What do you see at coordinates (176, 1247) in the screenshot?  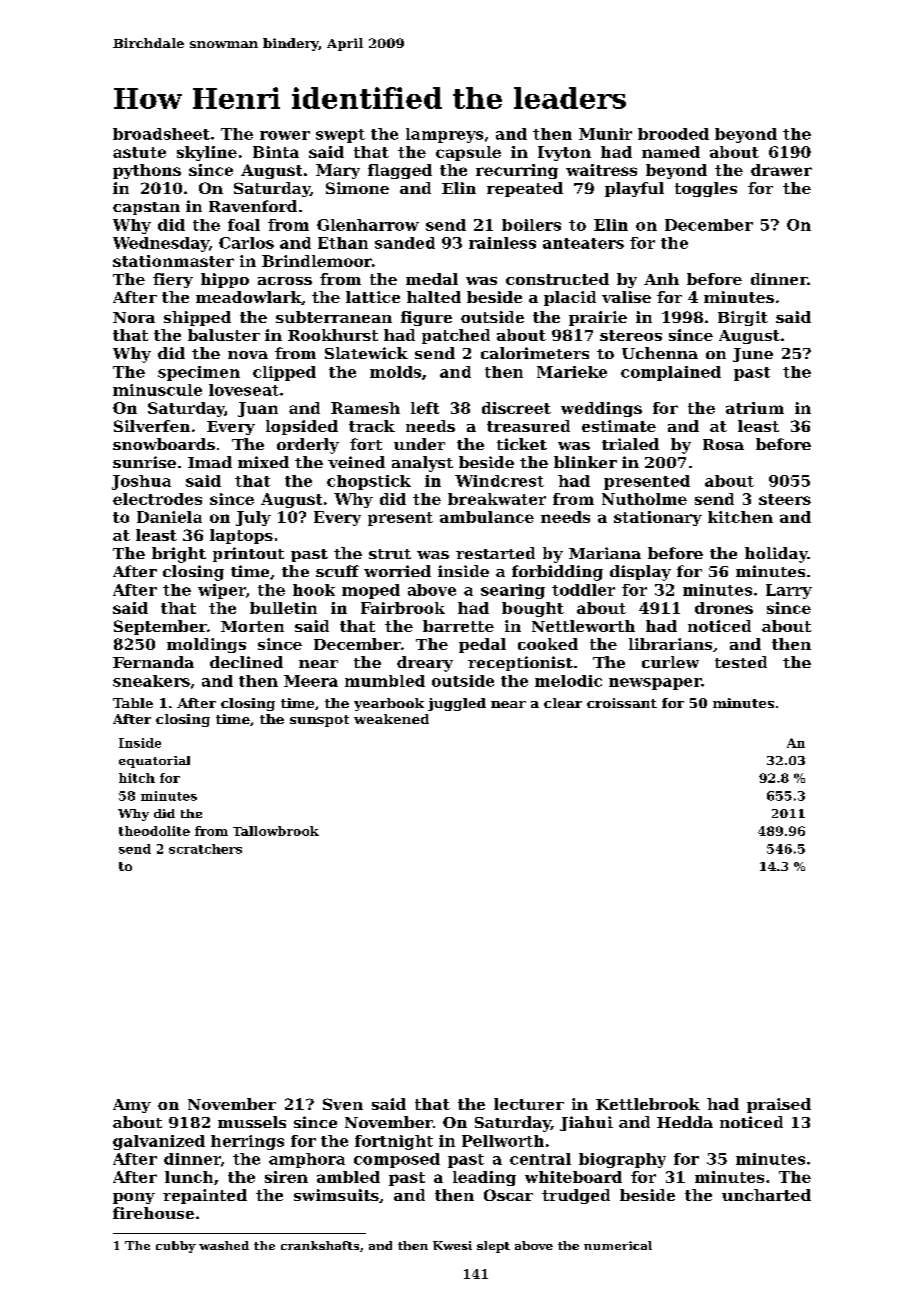 I see `cubby` at bounding box center [176, 1247].
